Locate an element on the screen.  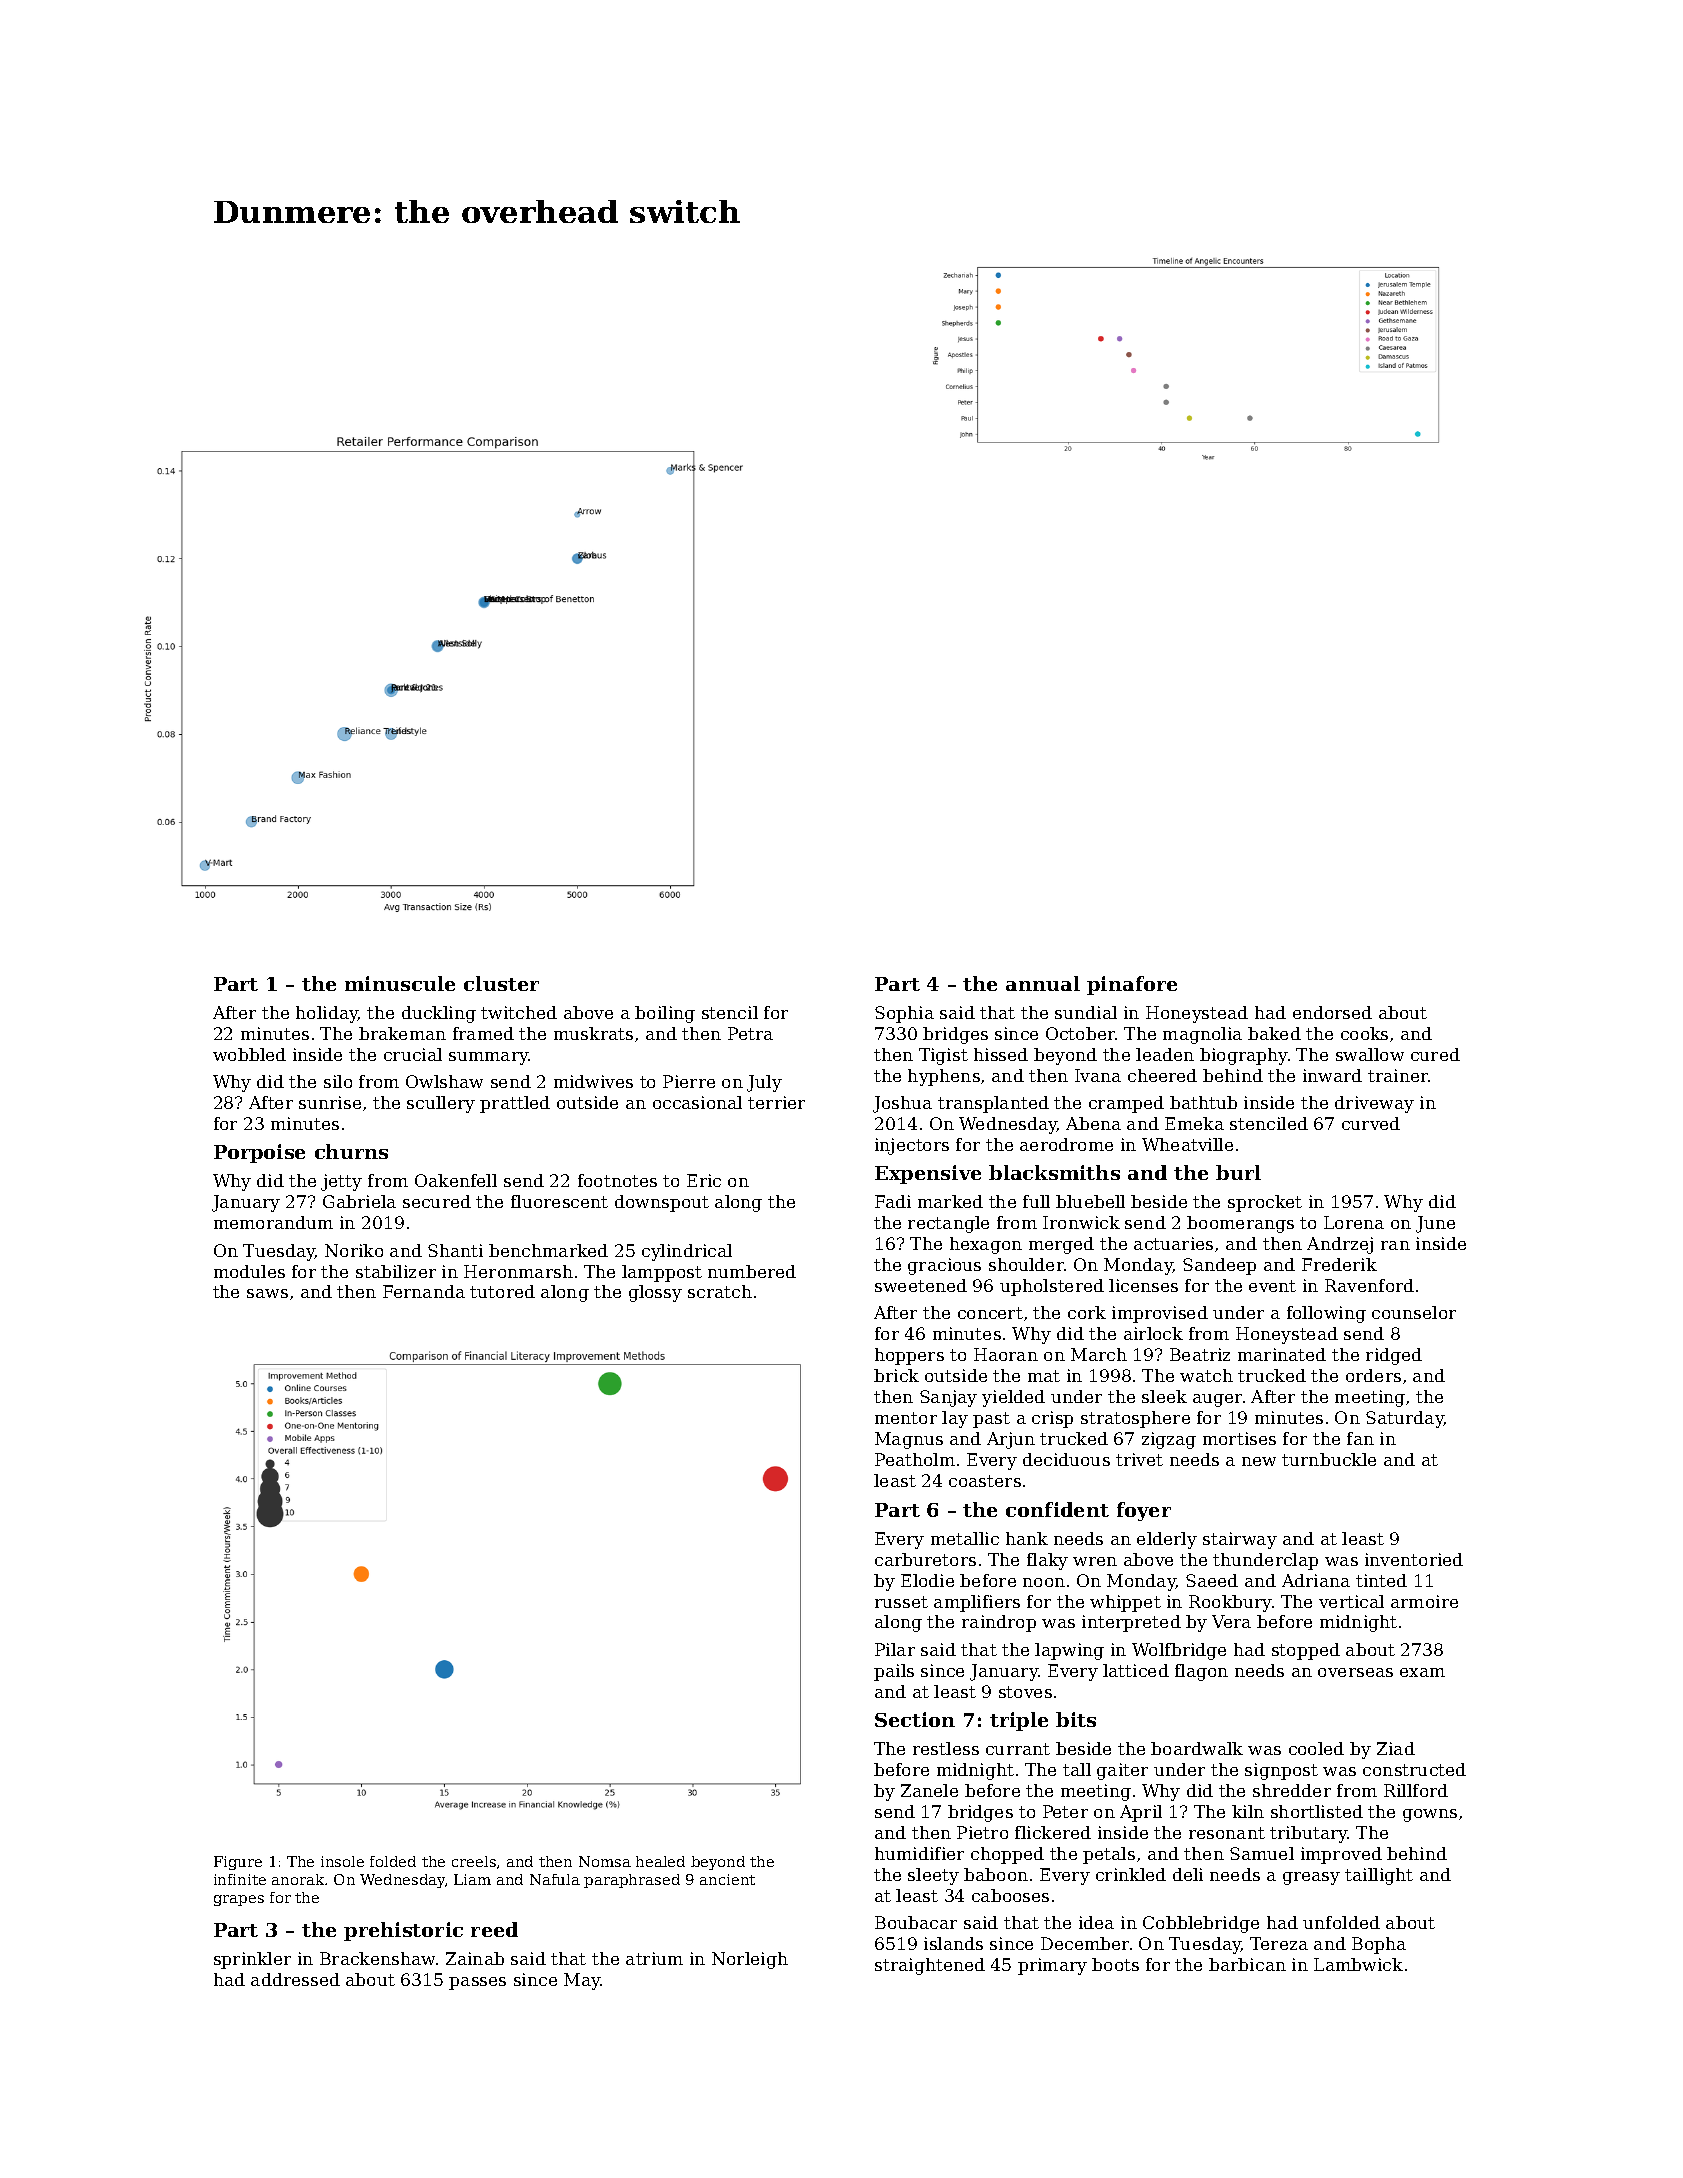
inventoried is located at coordinates (1414, 1559).
